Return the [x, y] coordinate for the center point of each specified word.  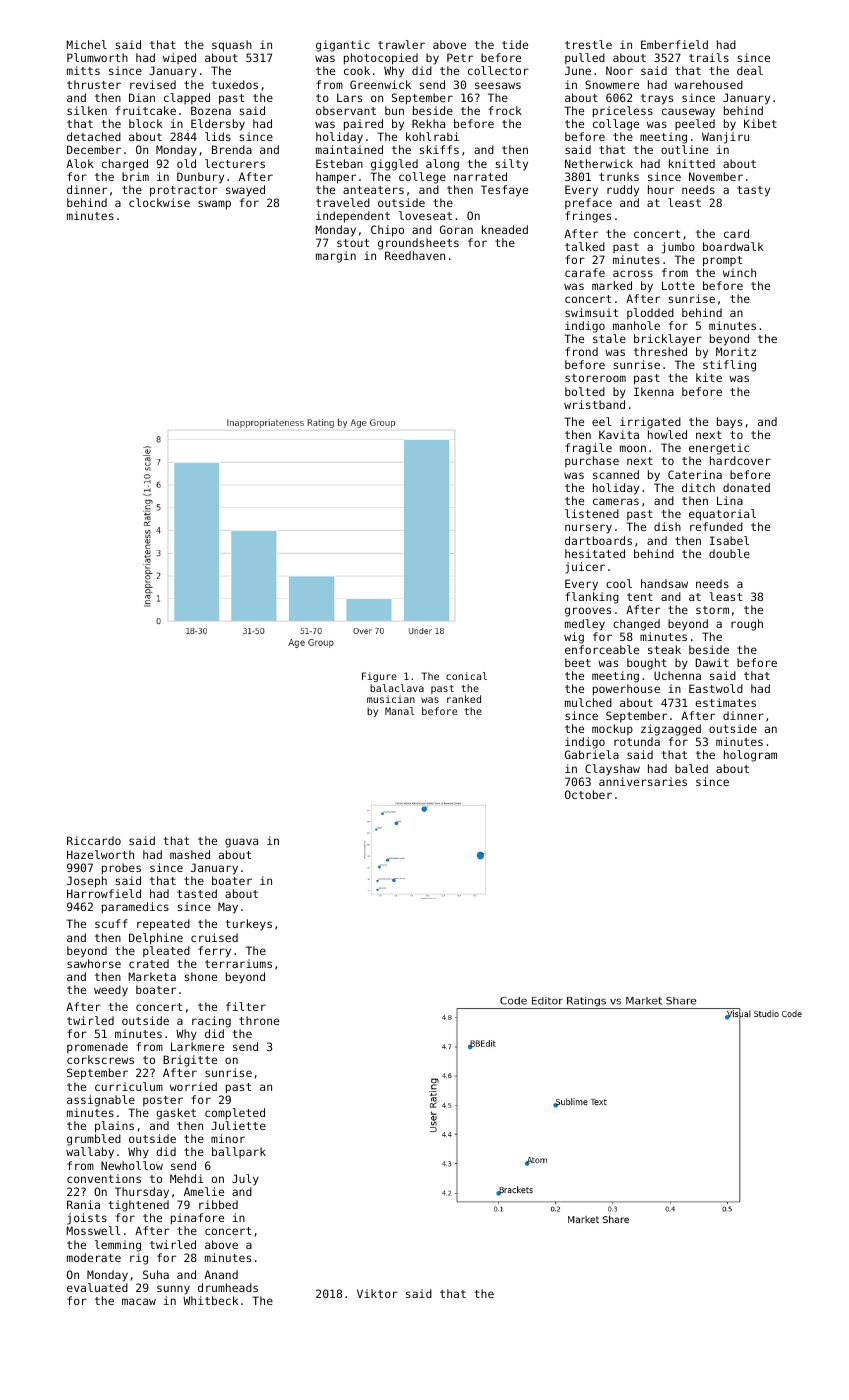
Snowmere [612, 84]
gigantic [343, 46]
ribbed [218, 1204]
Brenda [232, 149]
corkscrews [100, 1059]
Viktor [377, 1293]
